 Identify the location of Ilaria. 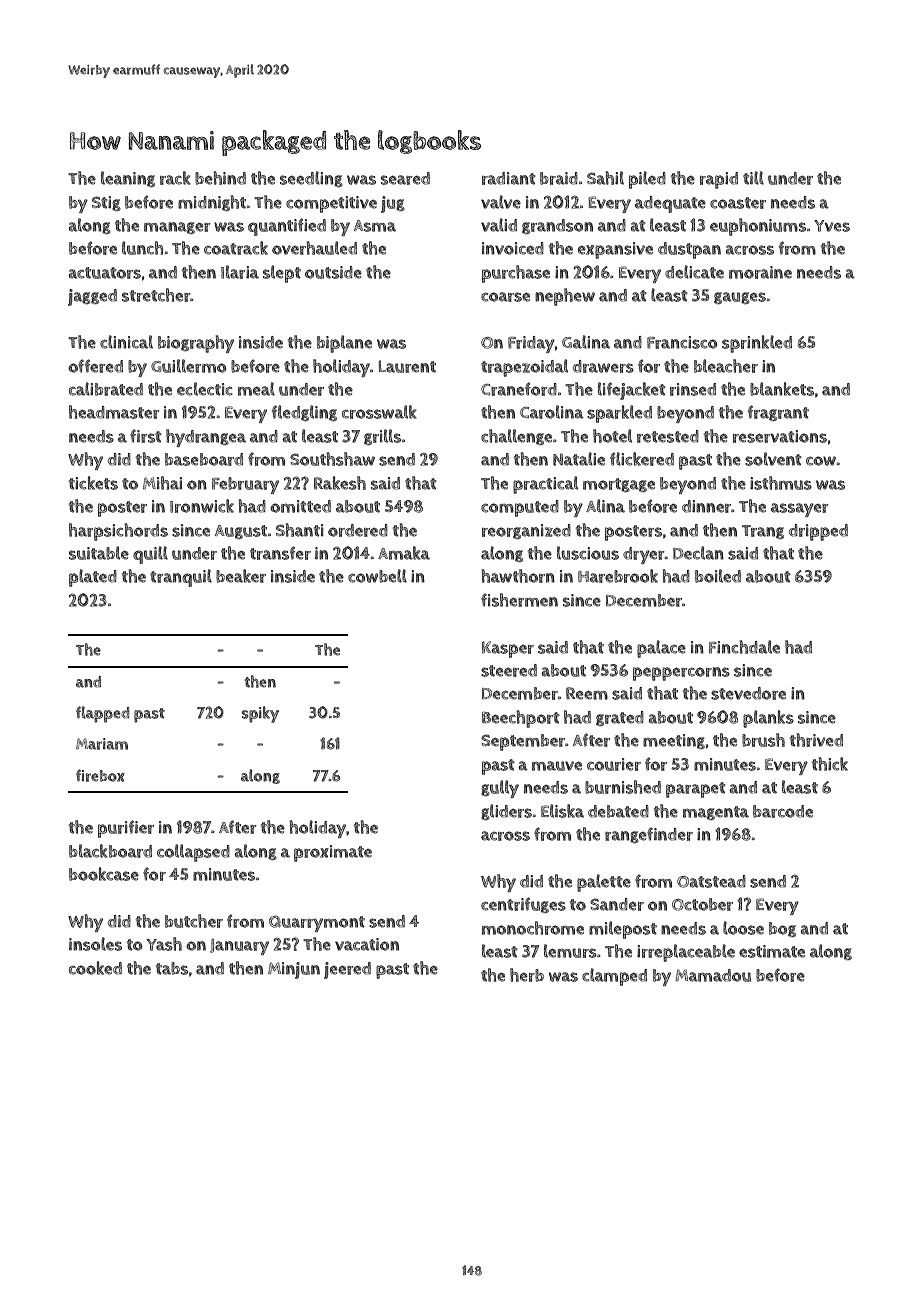
(240, 272).
